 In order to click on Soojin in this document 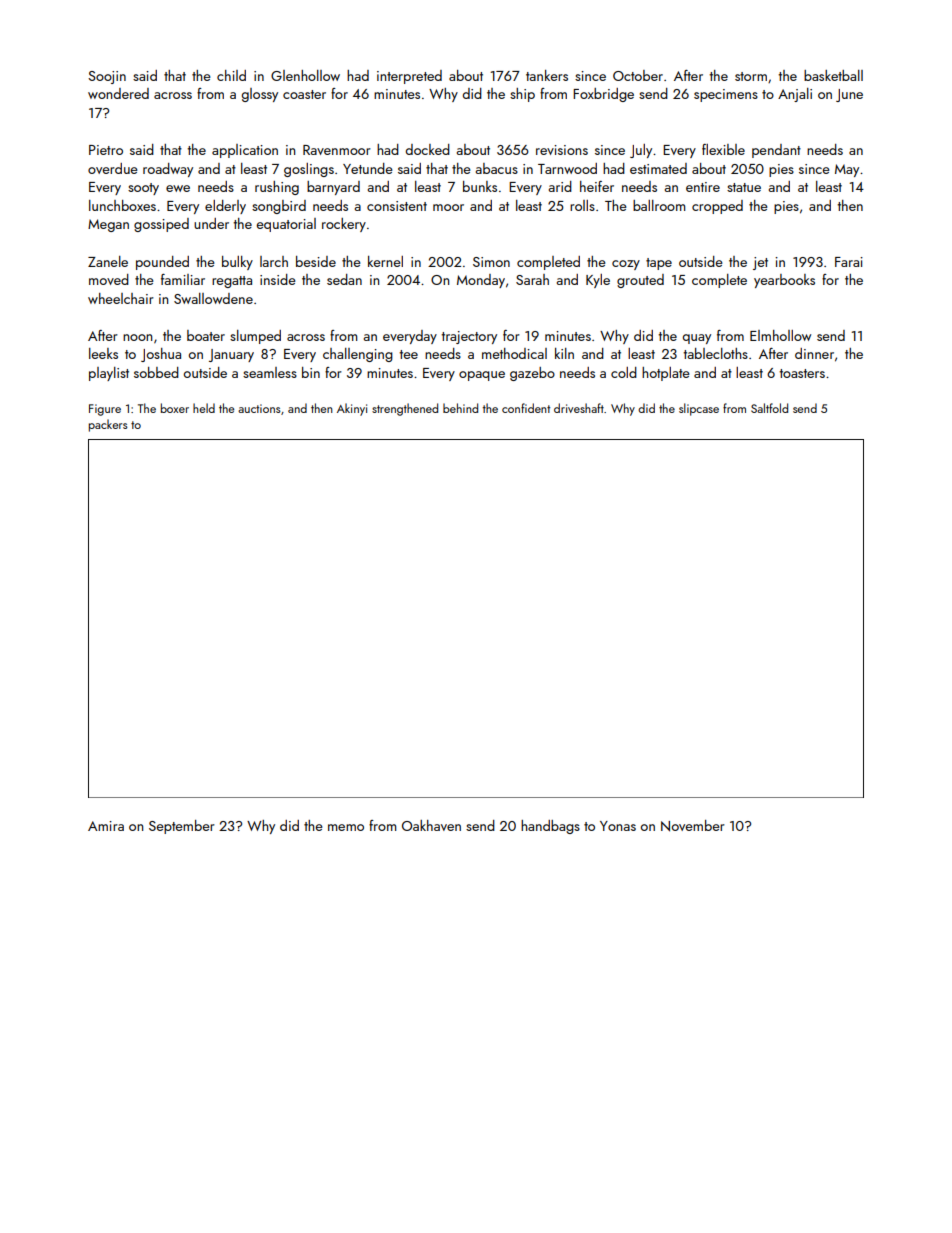, I will do `click(107, 77)`.
